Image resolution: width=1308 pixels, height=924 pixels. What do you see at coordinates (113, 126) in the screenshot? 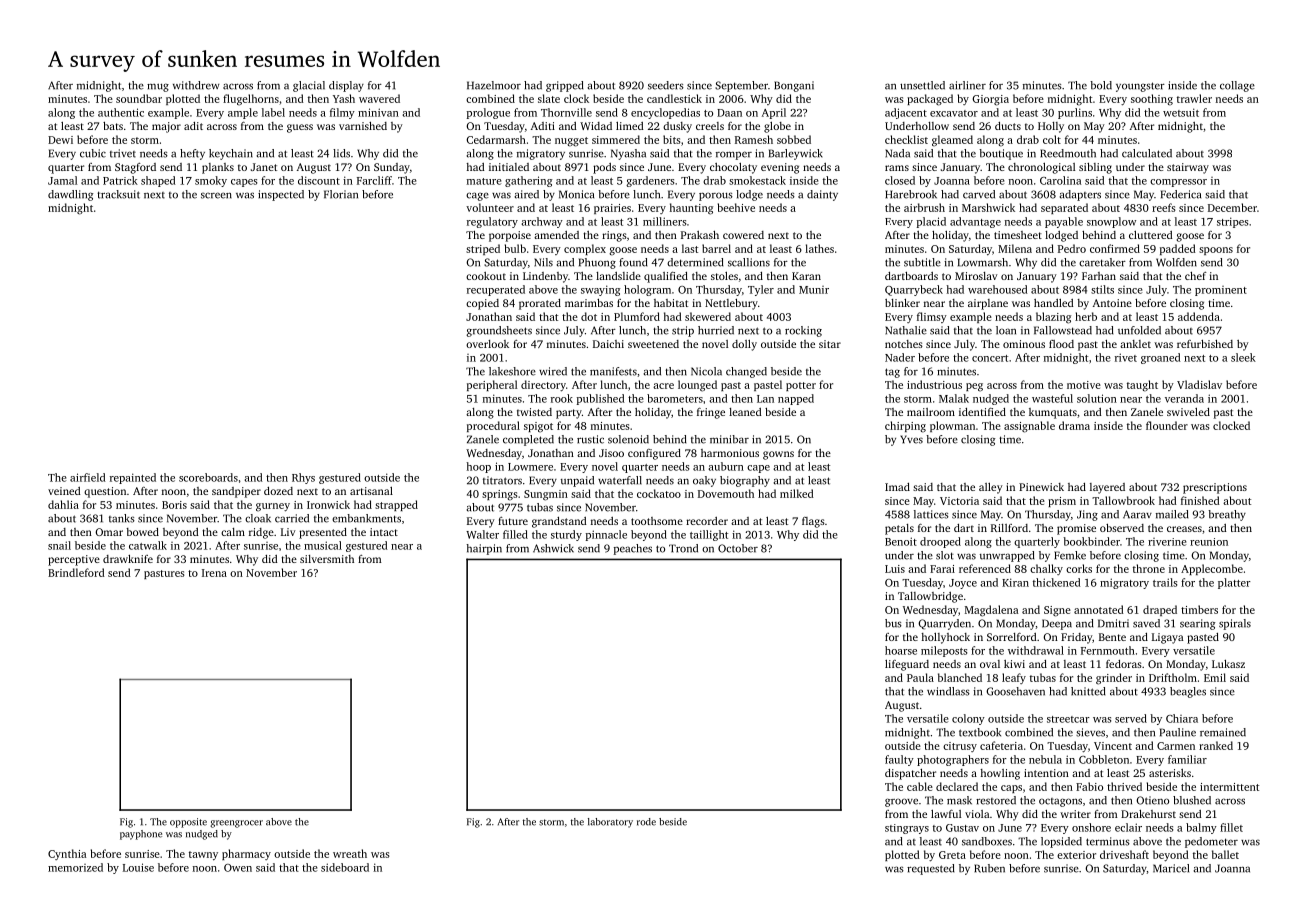
I see `bats` at bounding box center [113, 126].
